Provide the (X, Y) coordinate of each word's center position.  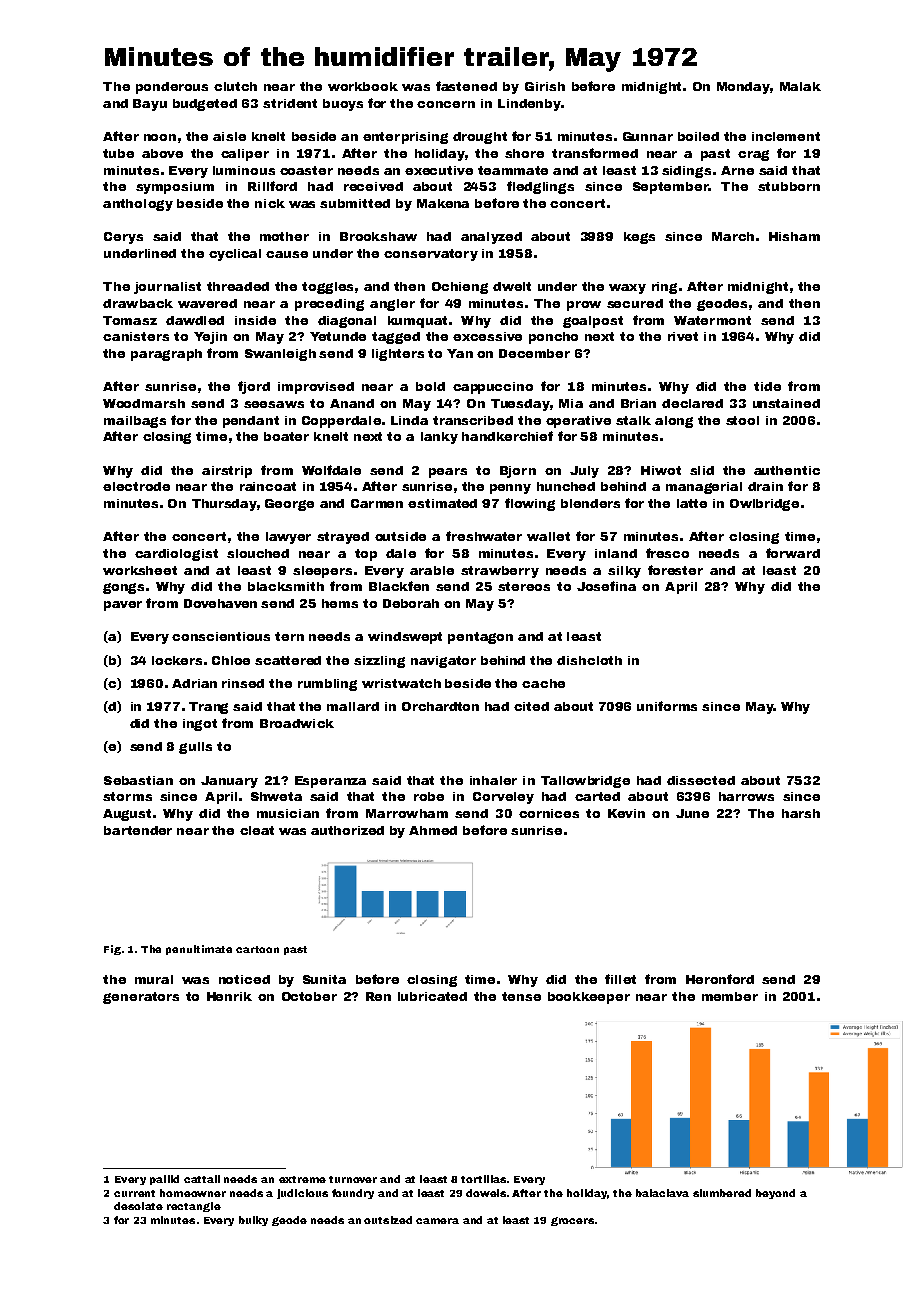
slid (702, 470)
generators (141, 998)
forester (675, 570)
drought (480, 138)
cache (543, 683)
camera (437, 1221)
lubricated (432, 996)
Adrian (194, 683)
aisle (229, 136)
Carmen (377, 503)
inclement (786, 136)
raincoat (268, 486)
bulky (253, 1221)
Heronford (720, 979)
